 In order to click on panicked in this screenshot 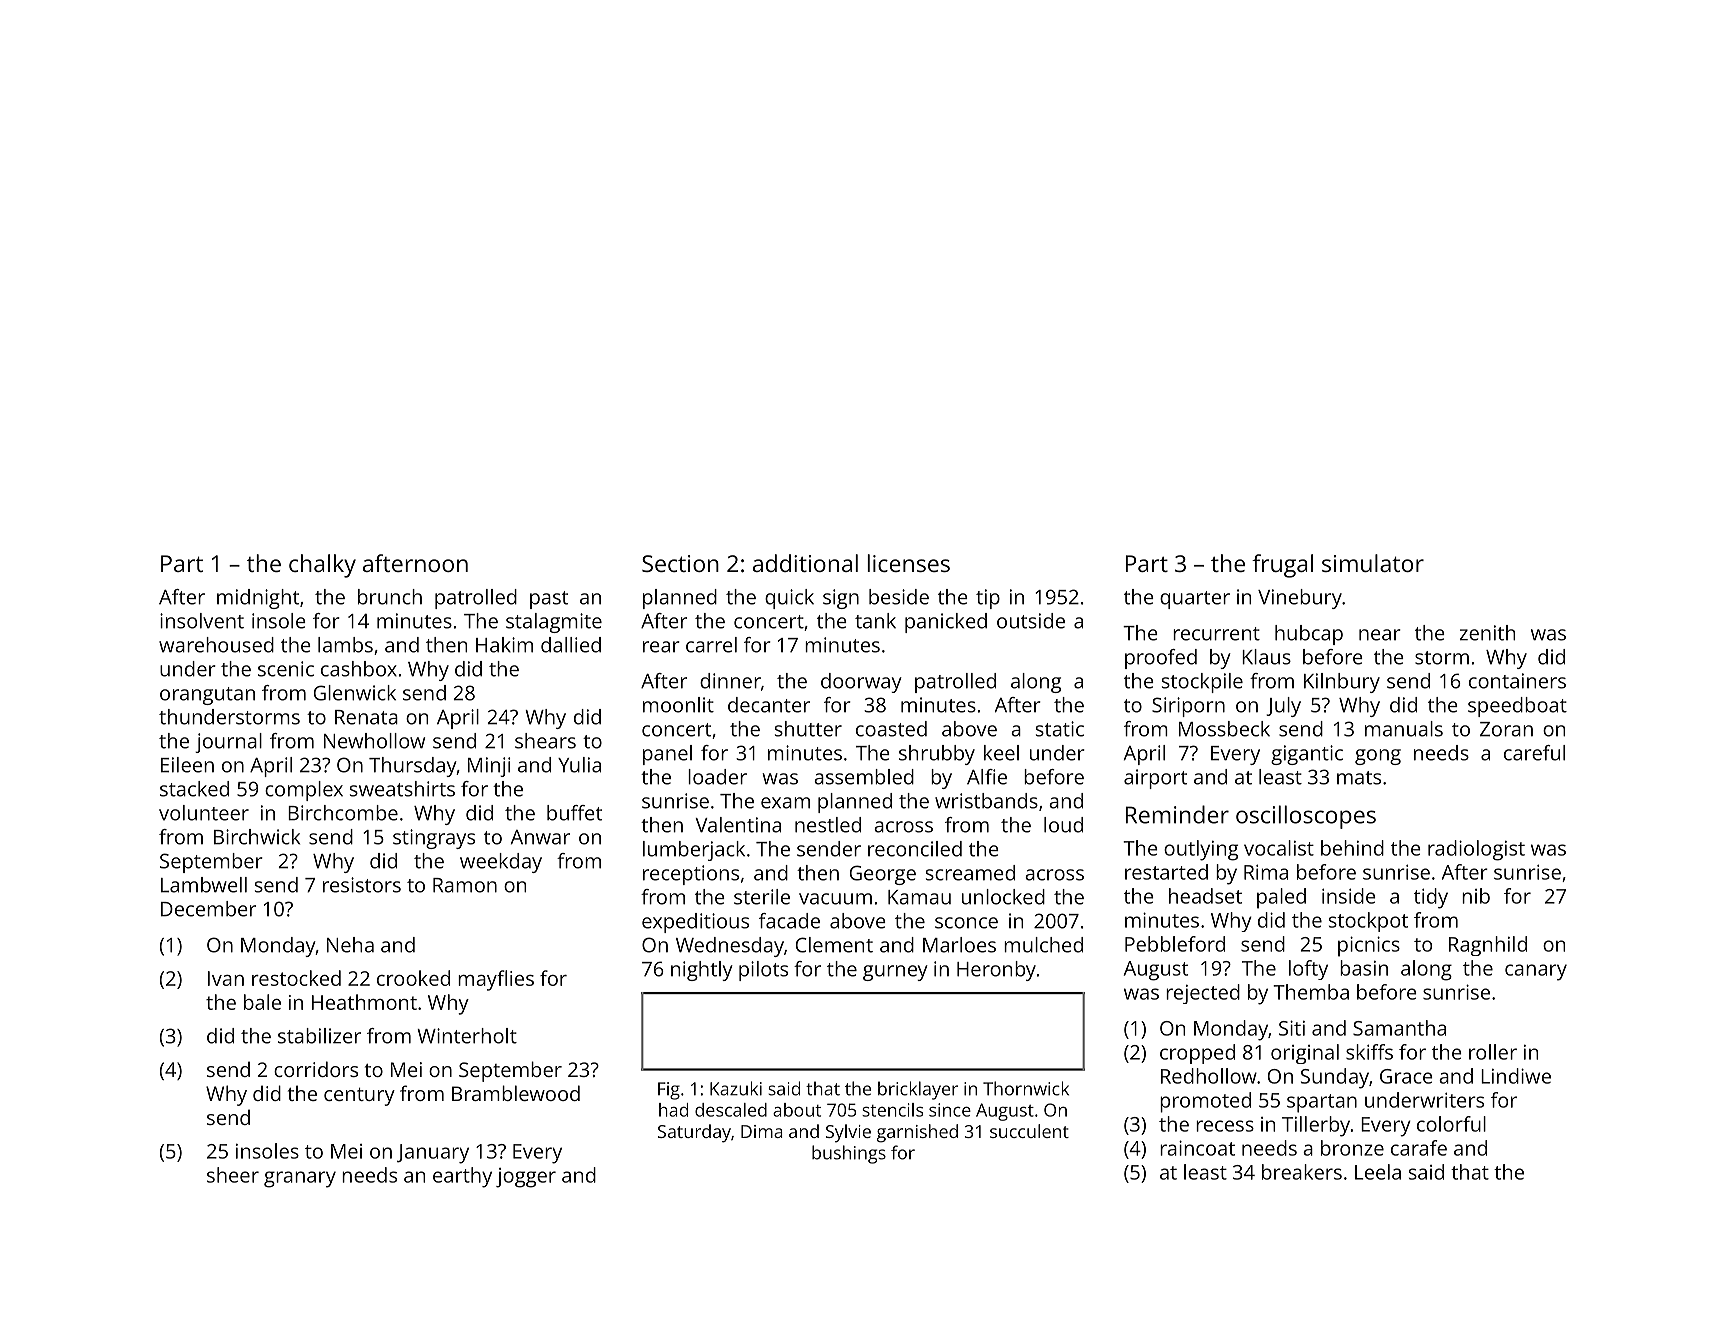, I will do `click(946, 623)`.
